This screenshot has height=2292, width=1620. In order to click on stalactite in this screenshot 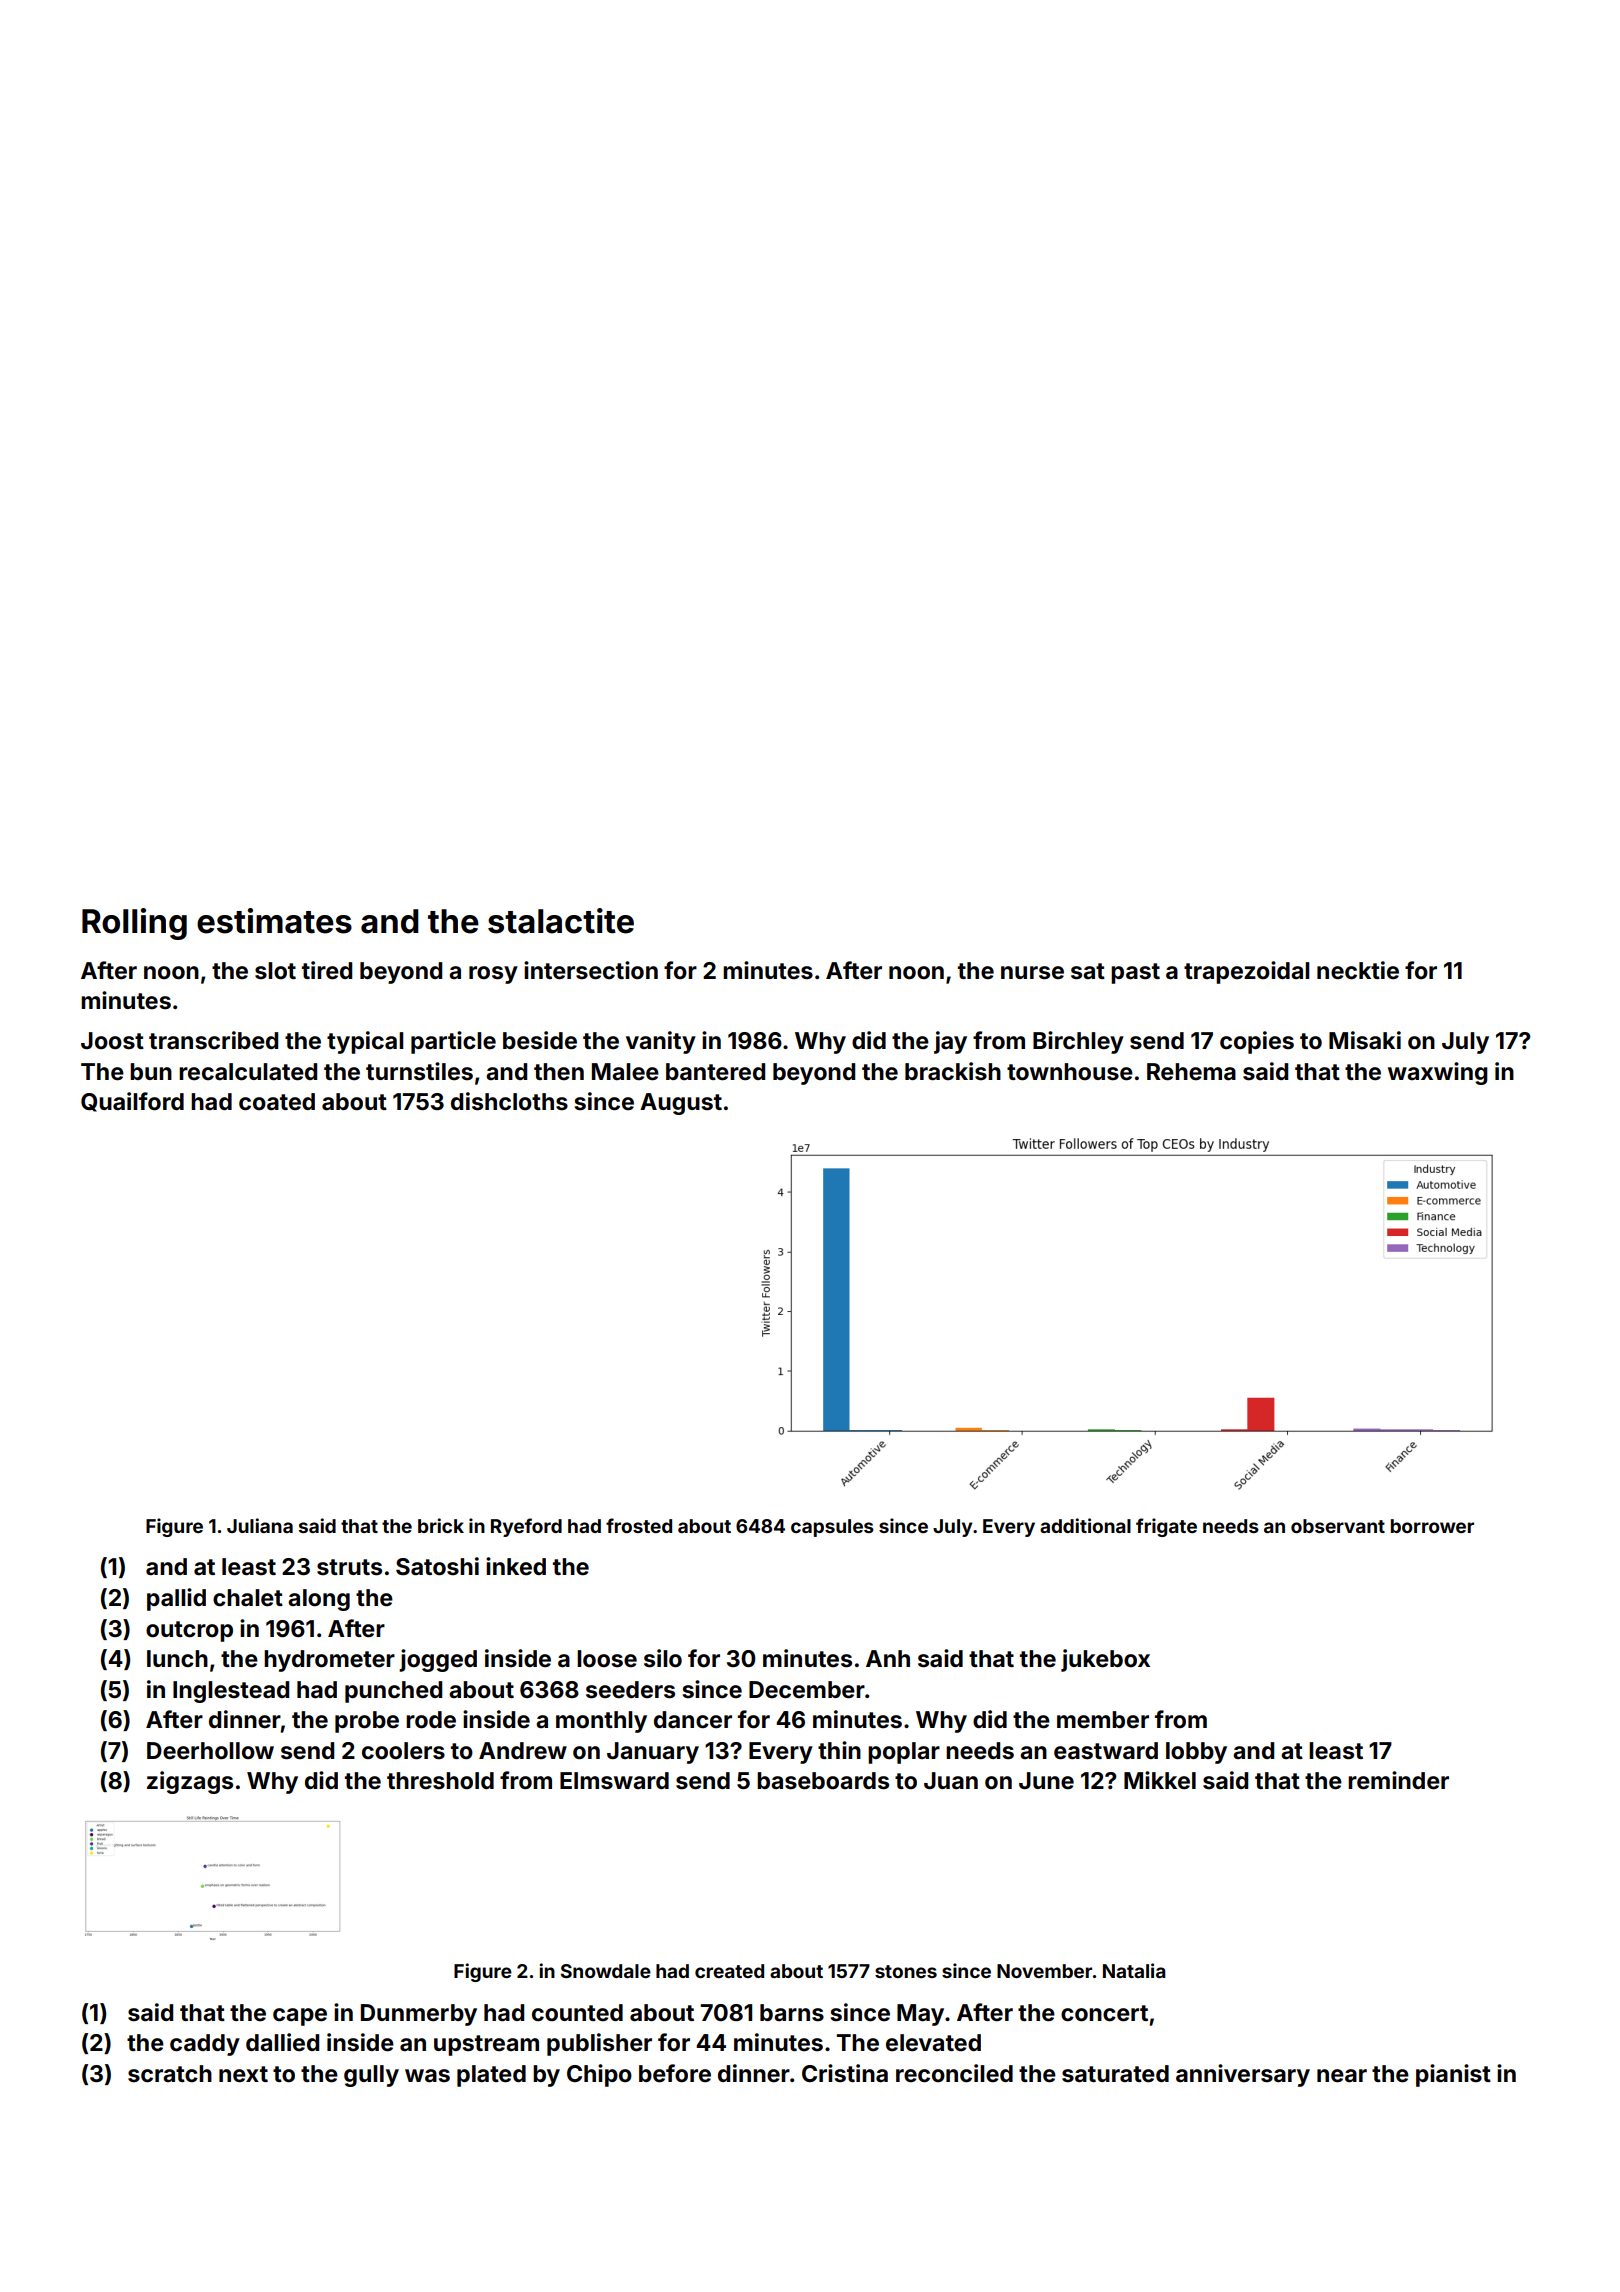, I will do `click(561, 921)`.
